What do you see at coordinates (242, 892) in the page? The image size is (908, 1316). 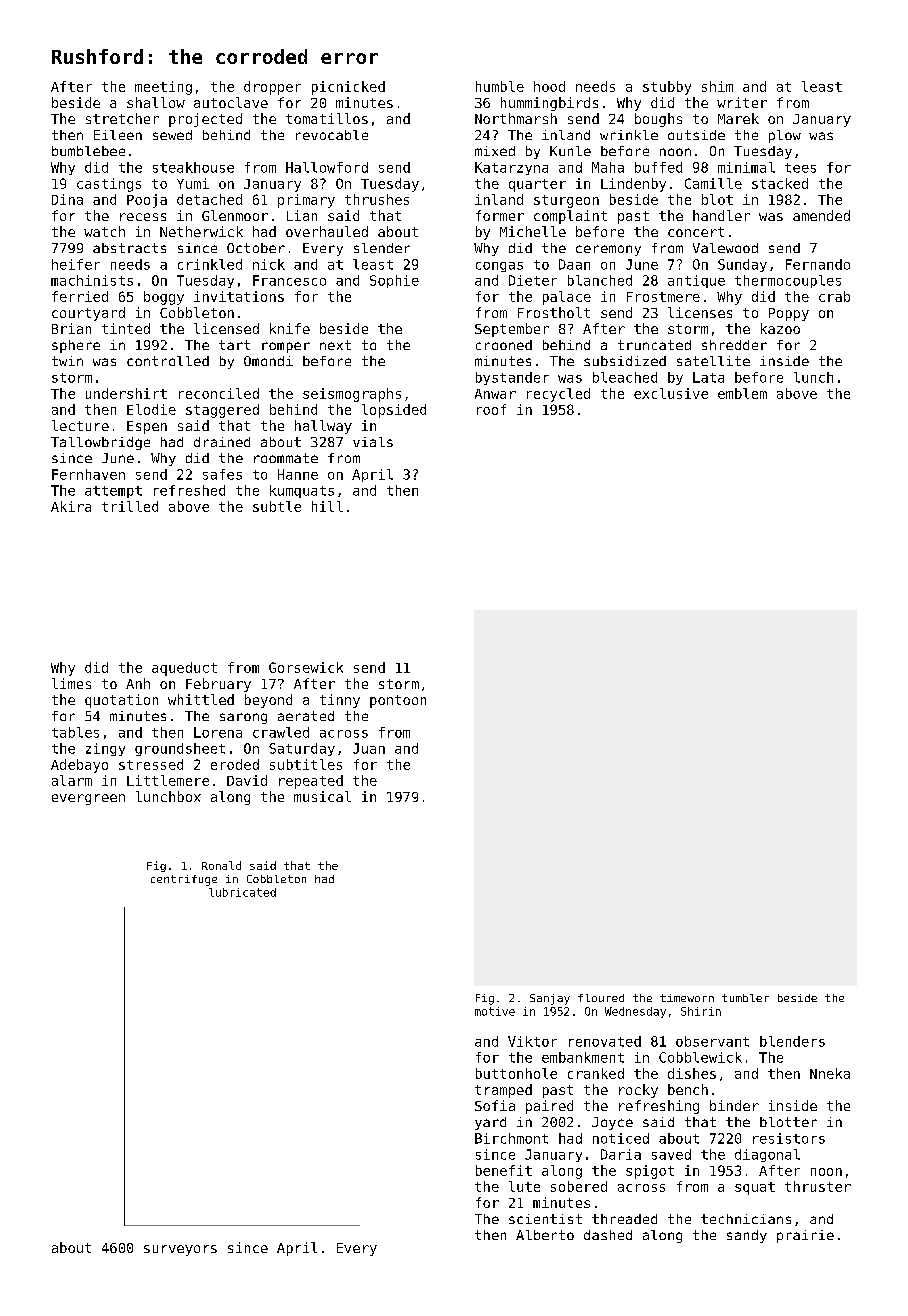 I see `lubricated` at bounding box center [242, 892].
